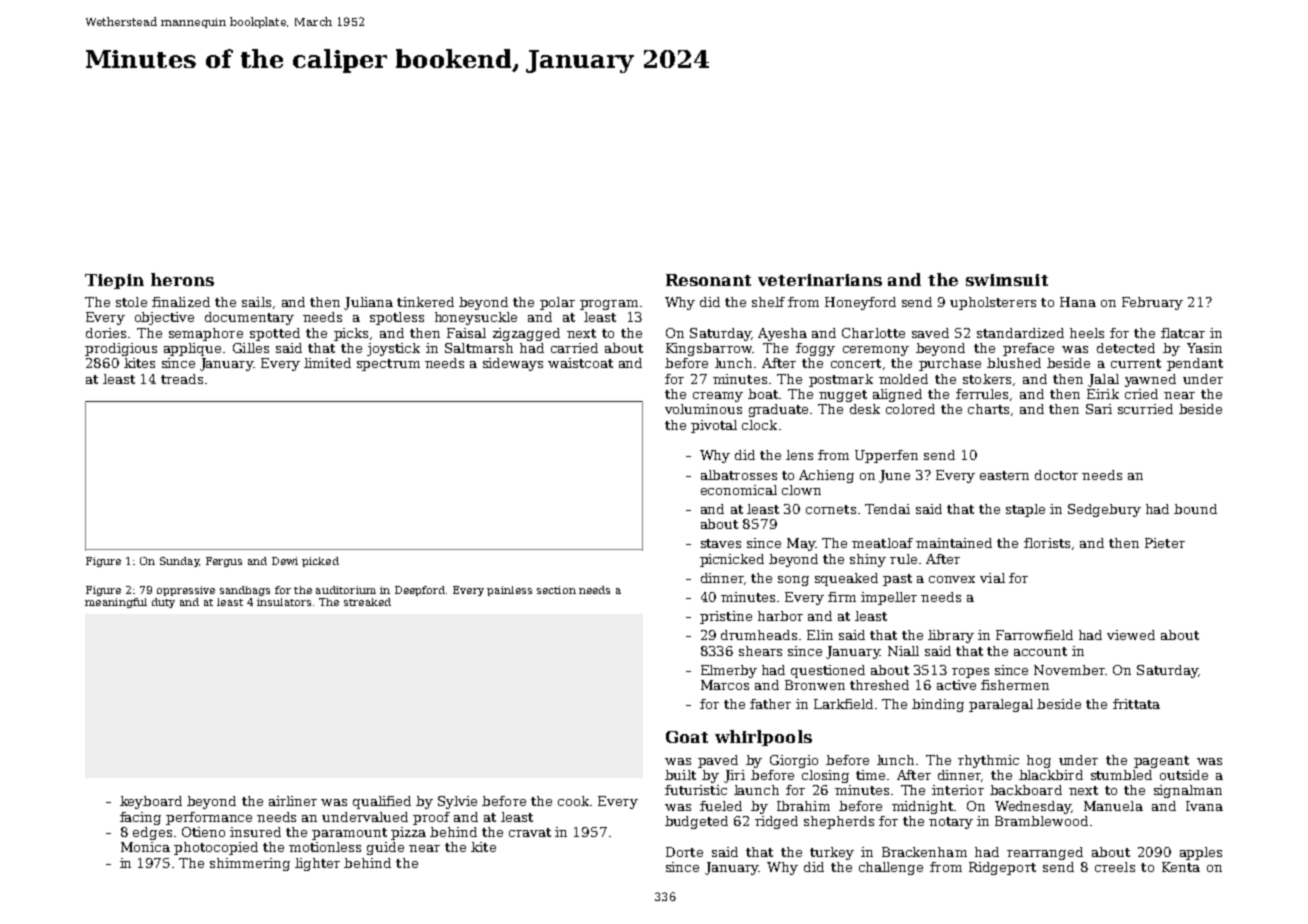 The image size is (1308, 924). Describe the element at coordinates (891, 868) in the screenshot. I see `challenge` at that location.
